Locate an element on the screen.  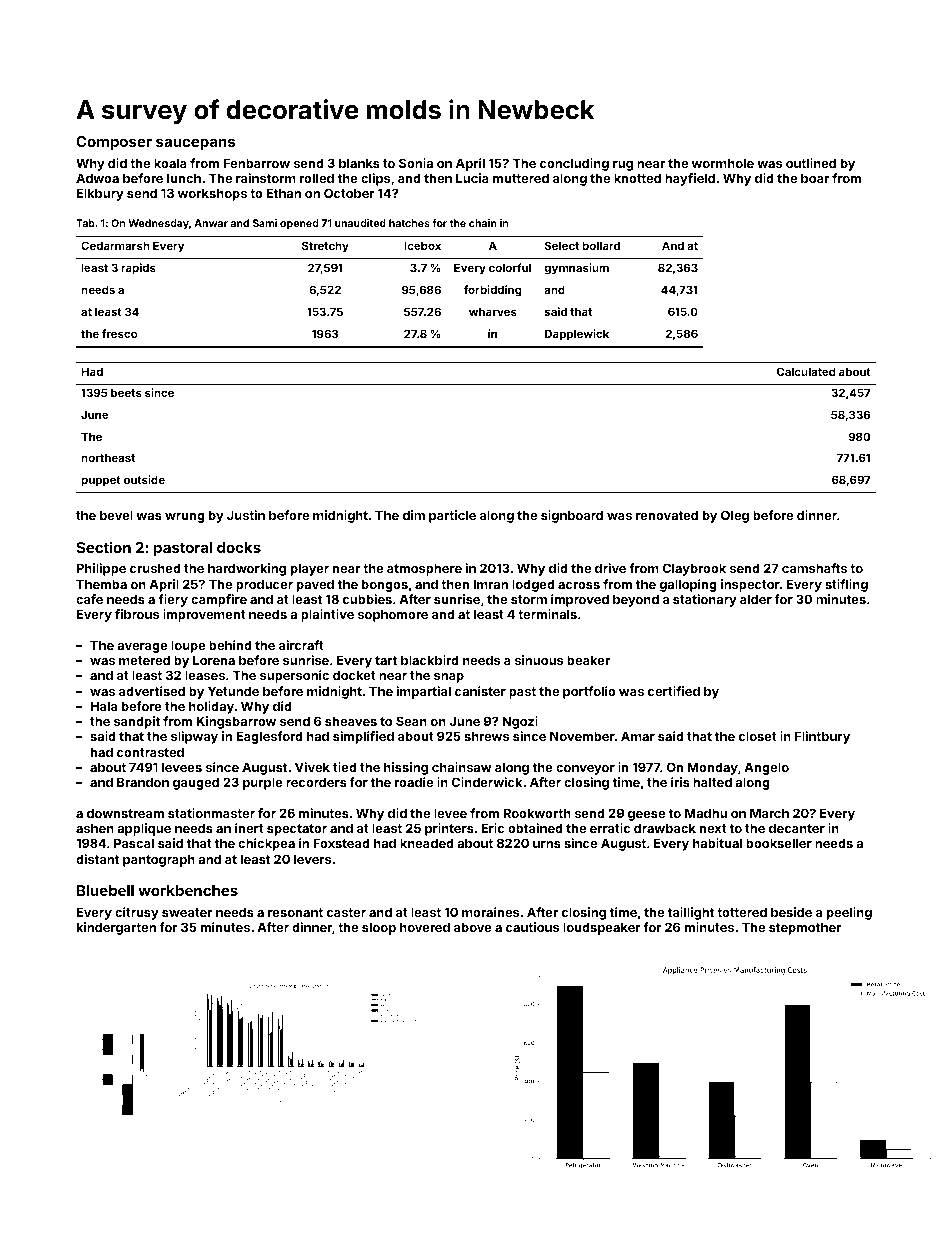
closet is located at coordinates (758, 736).
